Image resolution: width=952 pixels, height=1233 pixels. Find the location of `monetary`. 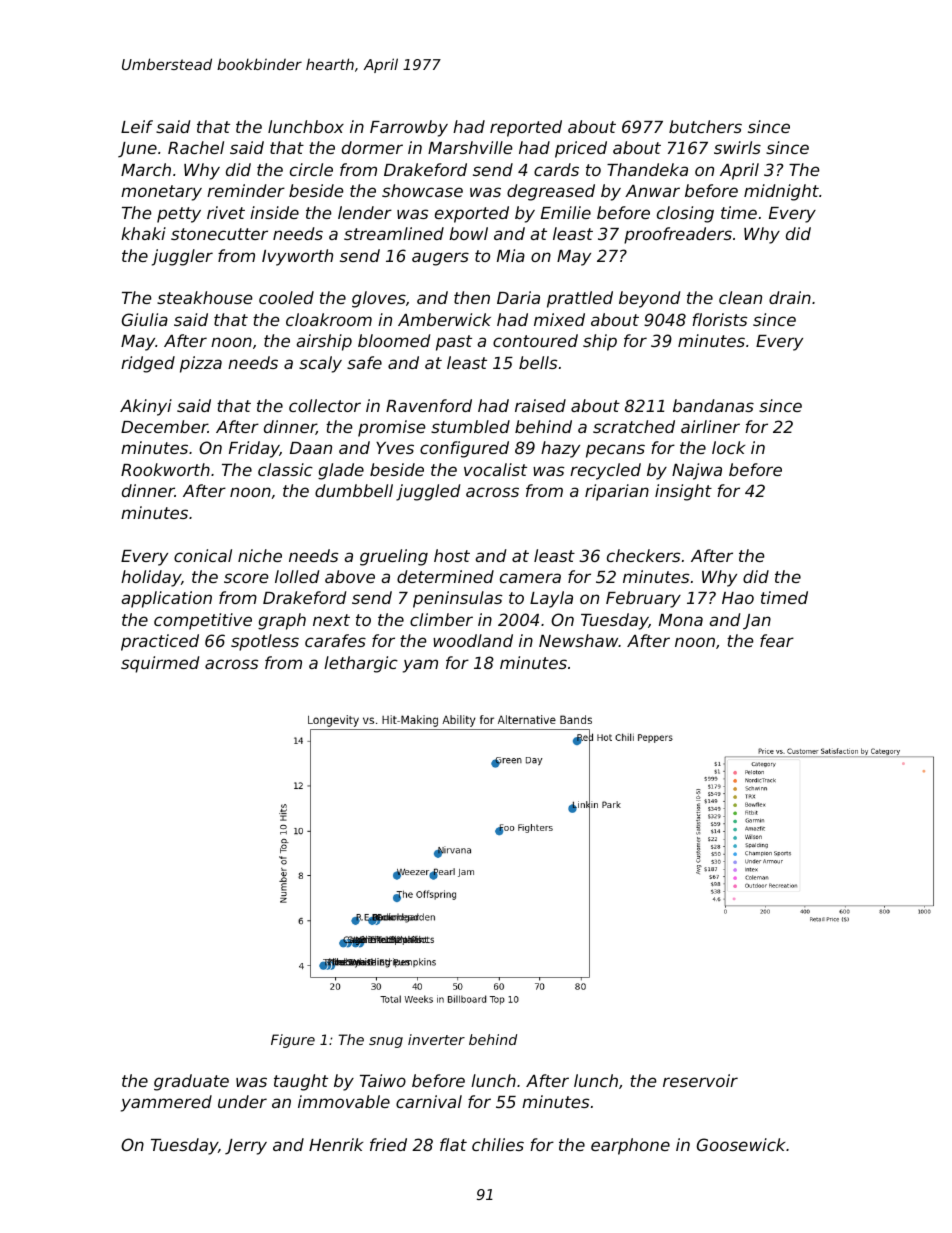

monetary is located at coordinates (161, 193).
